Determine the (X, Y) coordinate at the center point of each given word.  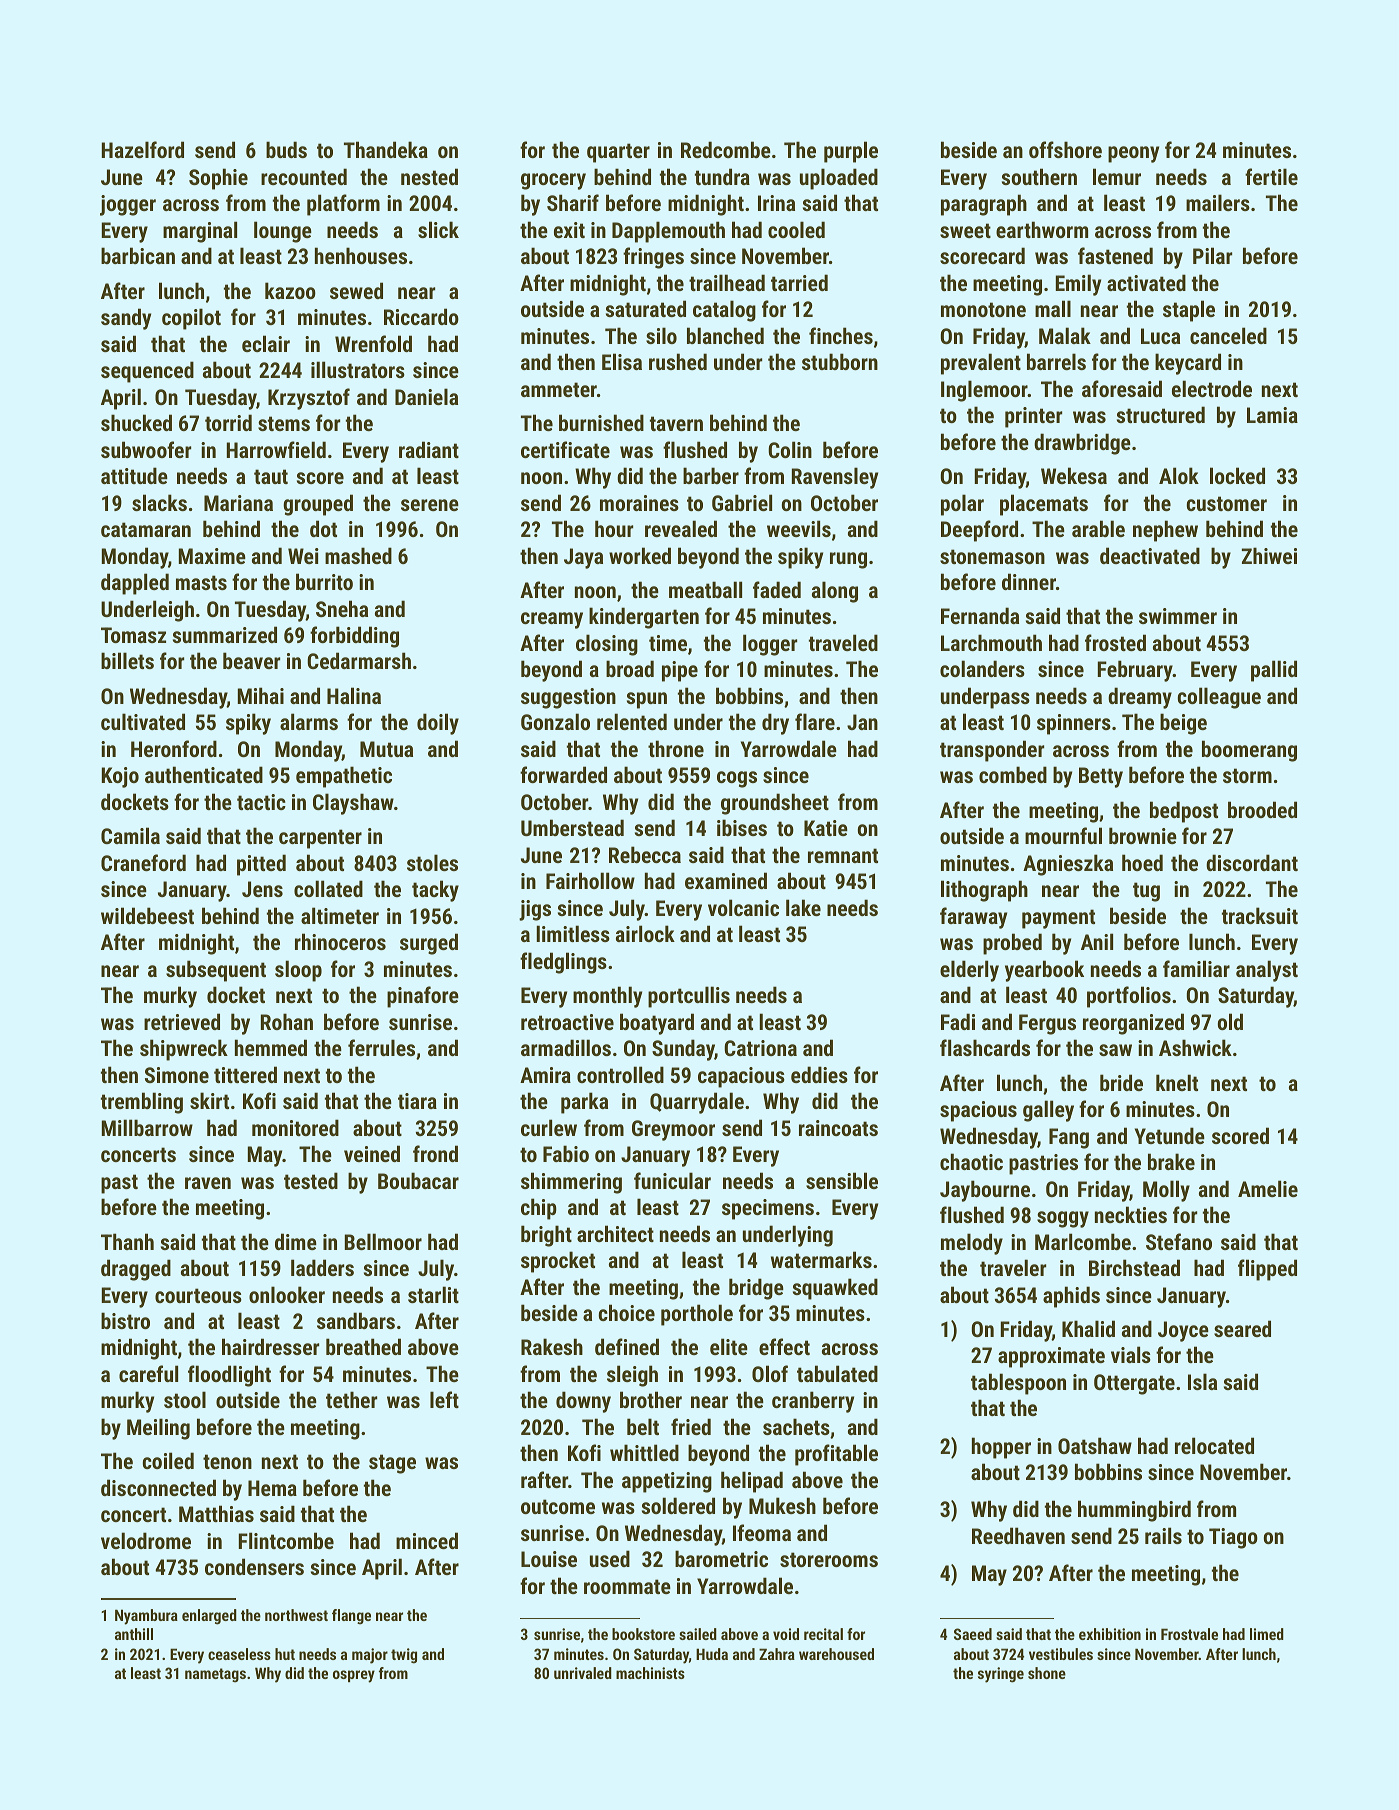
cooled (796, 229)
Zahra (777, 1654)
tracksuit (1260, 915)
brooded (1262, 809)
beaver (252, 660)
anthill (134, 1634)
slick (438, 229)
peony (1133, 154)
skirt (209, 1100)
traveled (843, 642)
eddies (819, 1074)
